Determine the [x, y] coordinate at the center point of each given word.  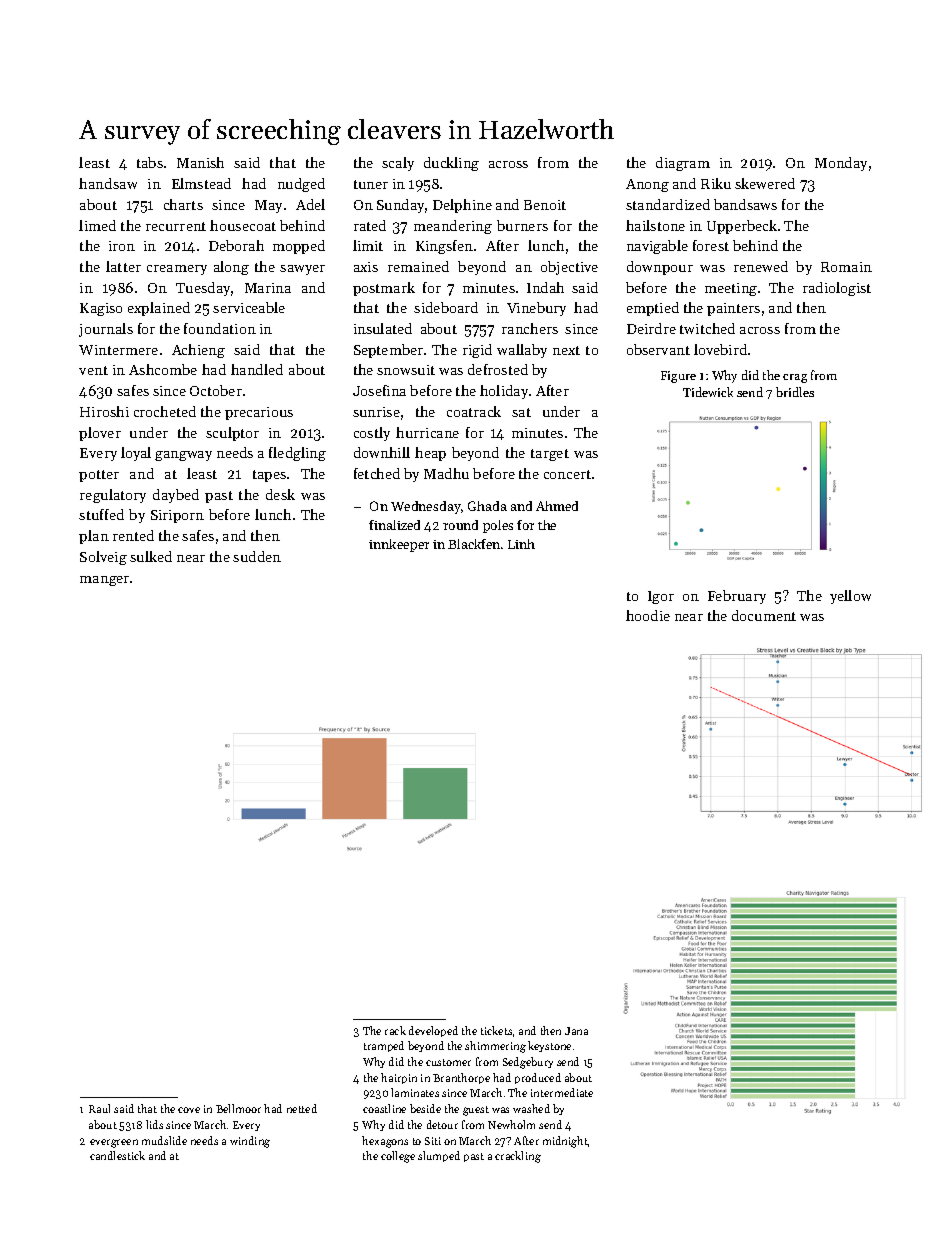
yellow [850, 597]
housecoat [243, 225]
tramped [384, 1046]
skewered [765, 183]
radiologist [837, 289]
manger [104, 581]
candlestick [117, 1155]
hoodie [648, 615]
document [764, 615]
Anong [647, 185]
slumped [439, 1156]
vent [93, 370]
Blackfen [474, 544]
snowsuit [406, 370]
